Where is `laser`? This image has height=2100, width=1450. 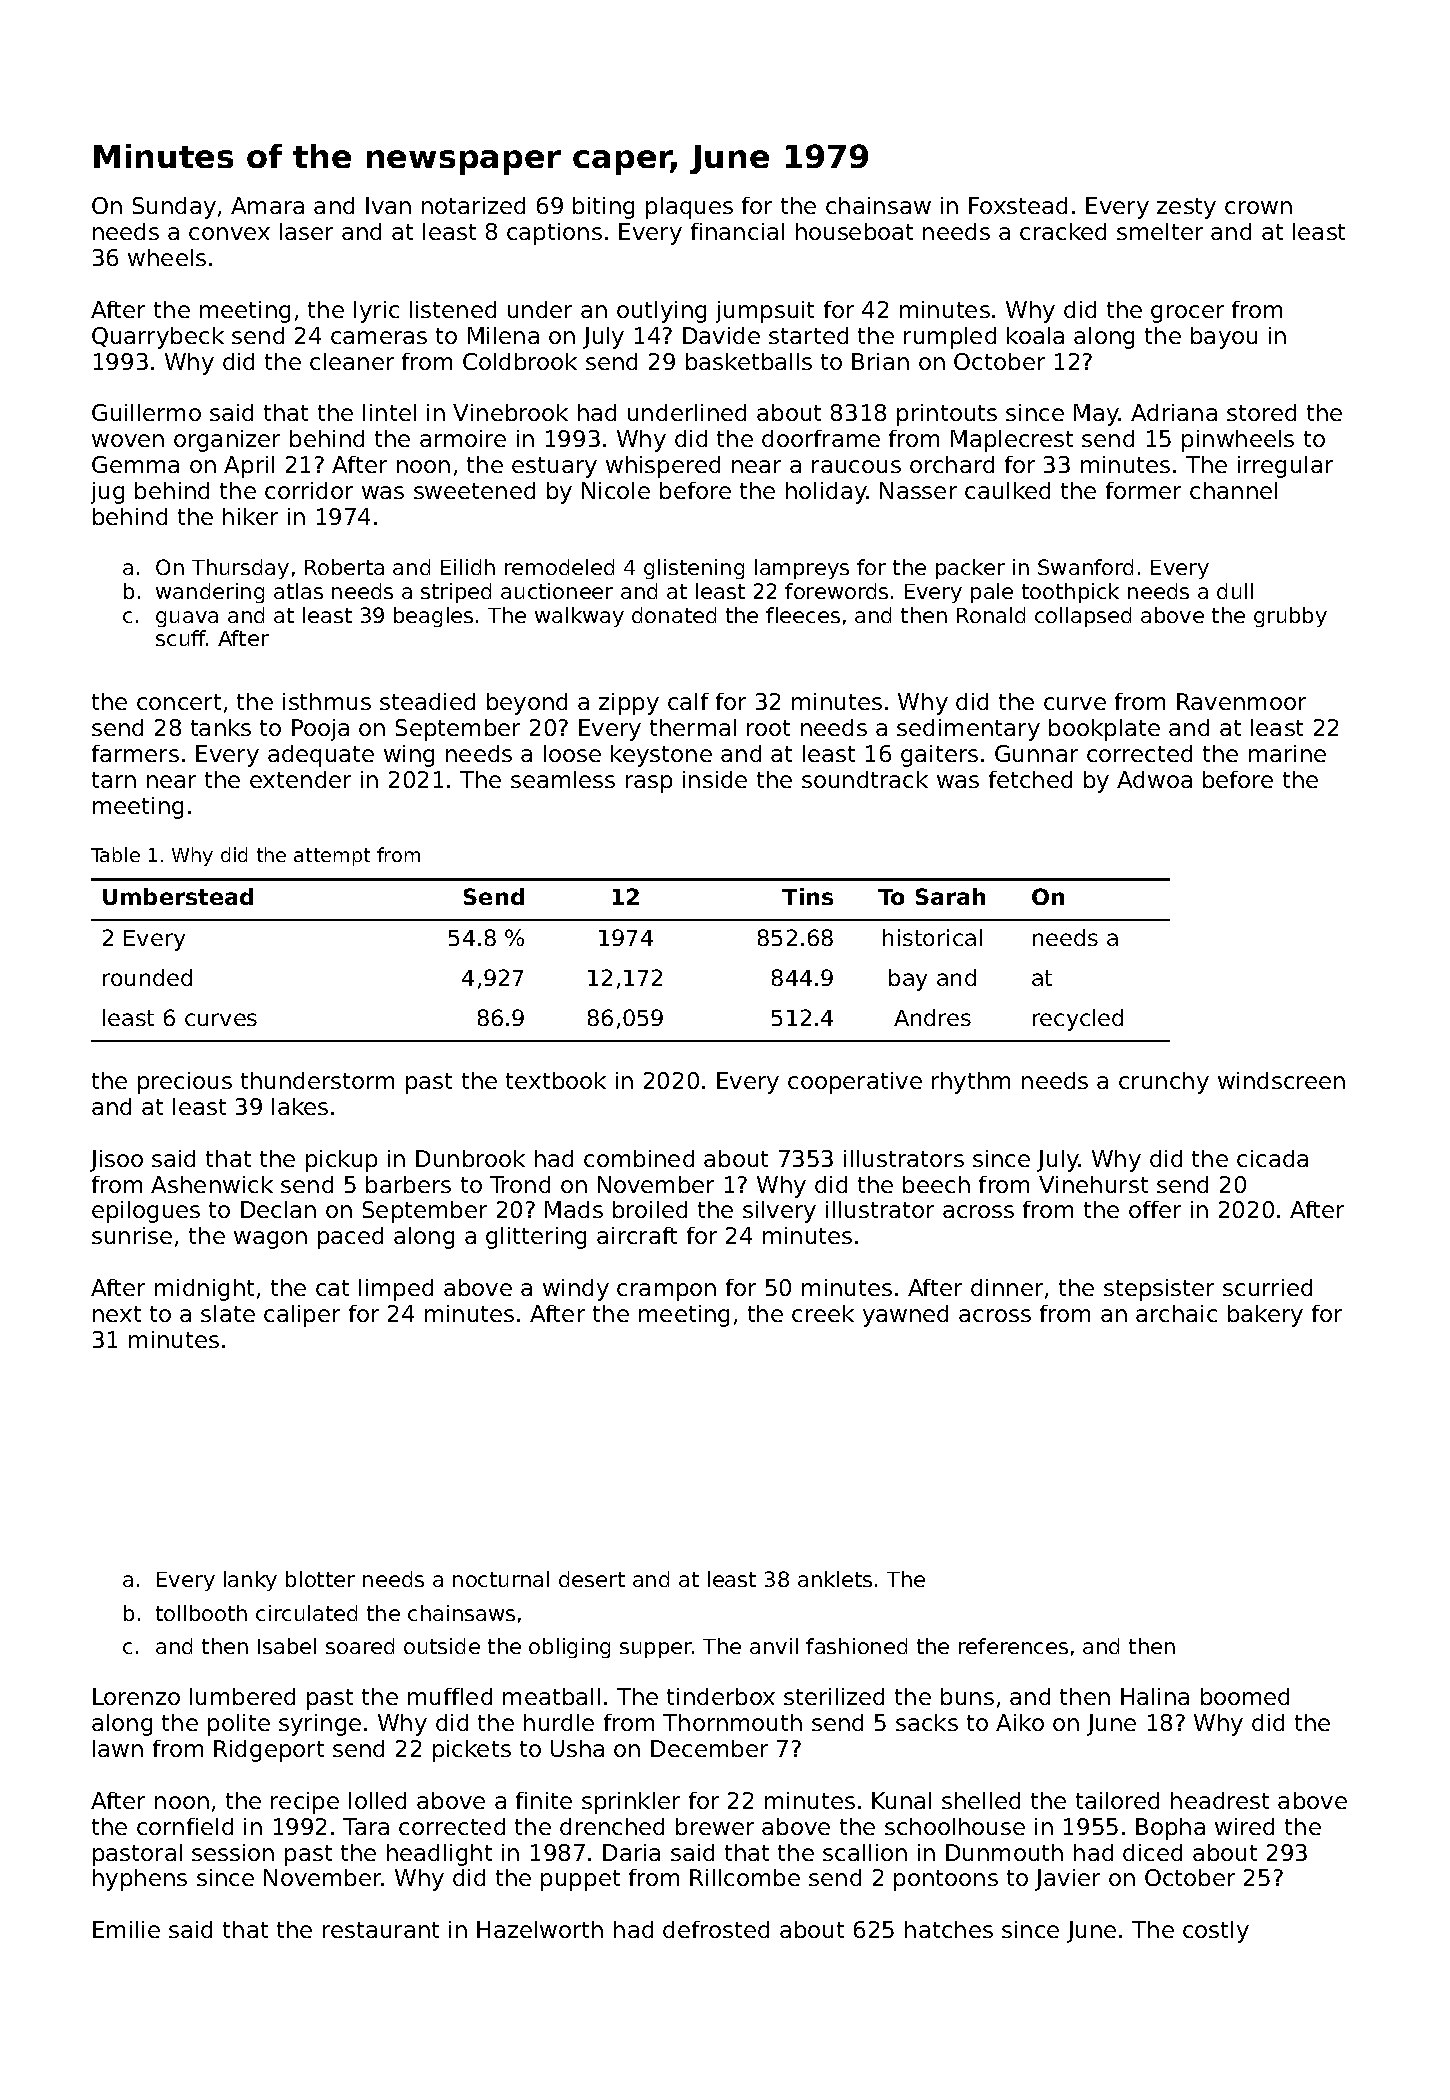 laser is located at coordinates (306, 231).
